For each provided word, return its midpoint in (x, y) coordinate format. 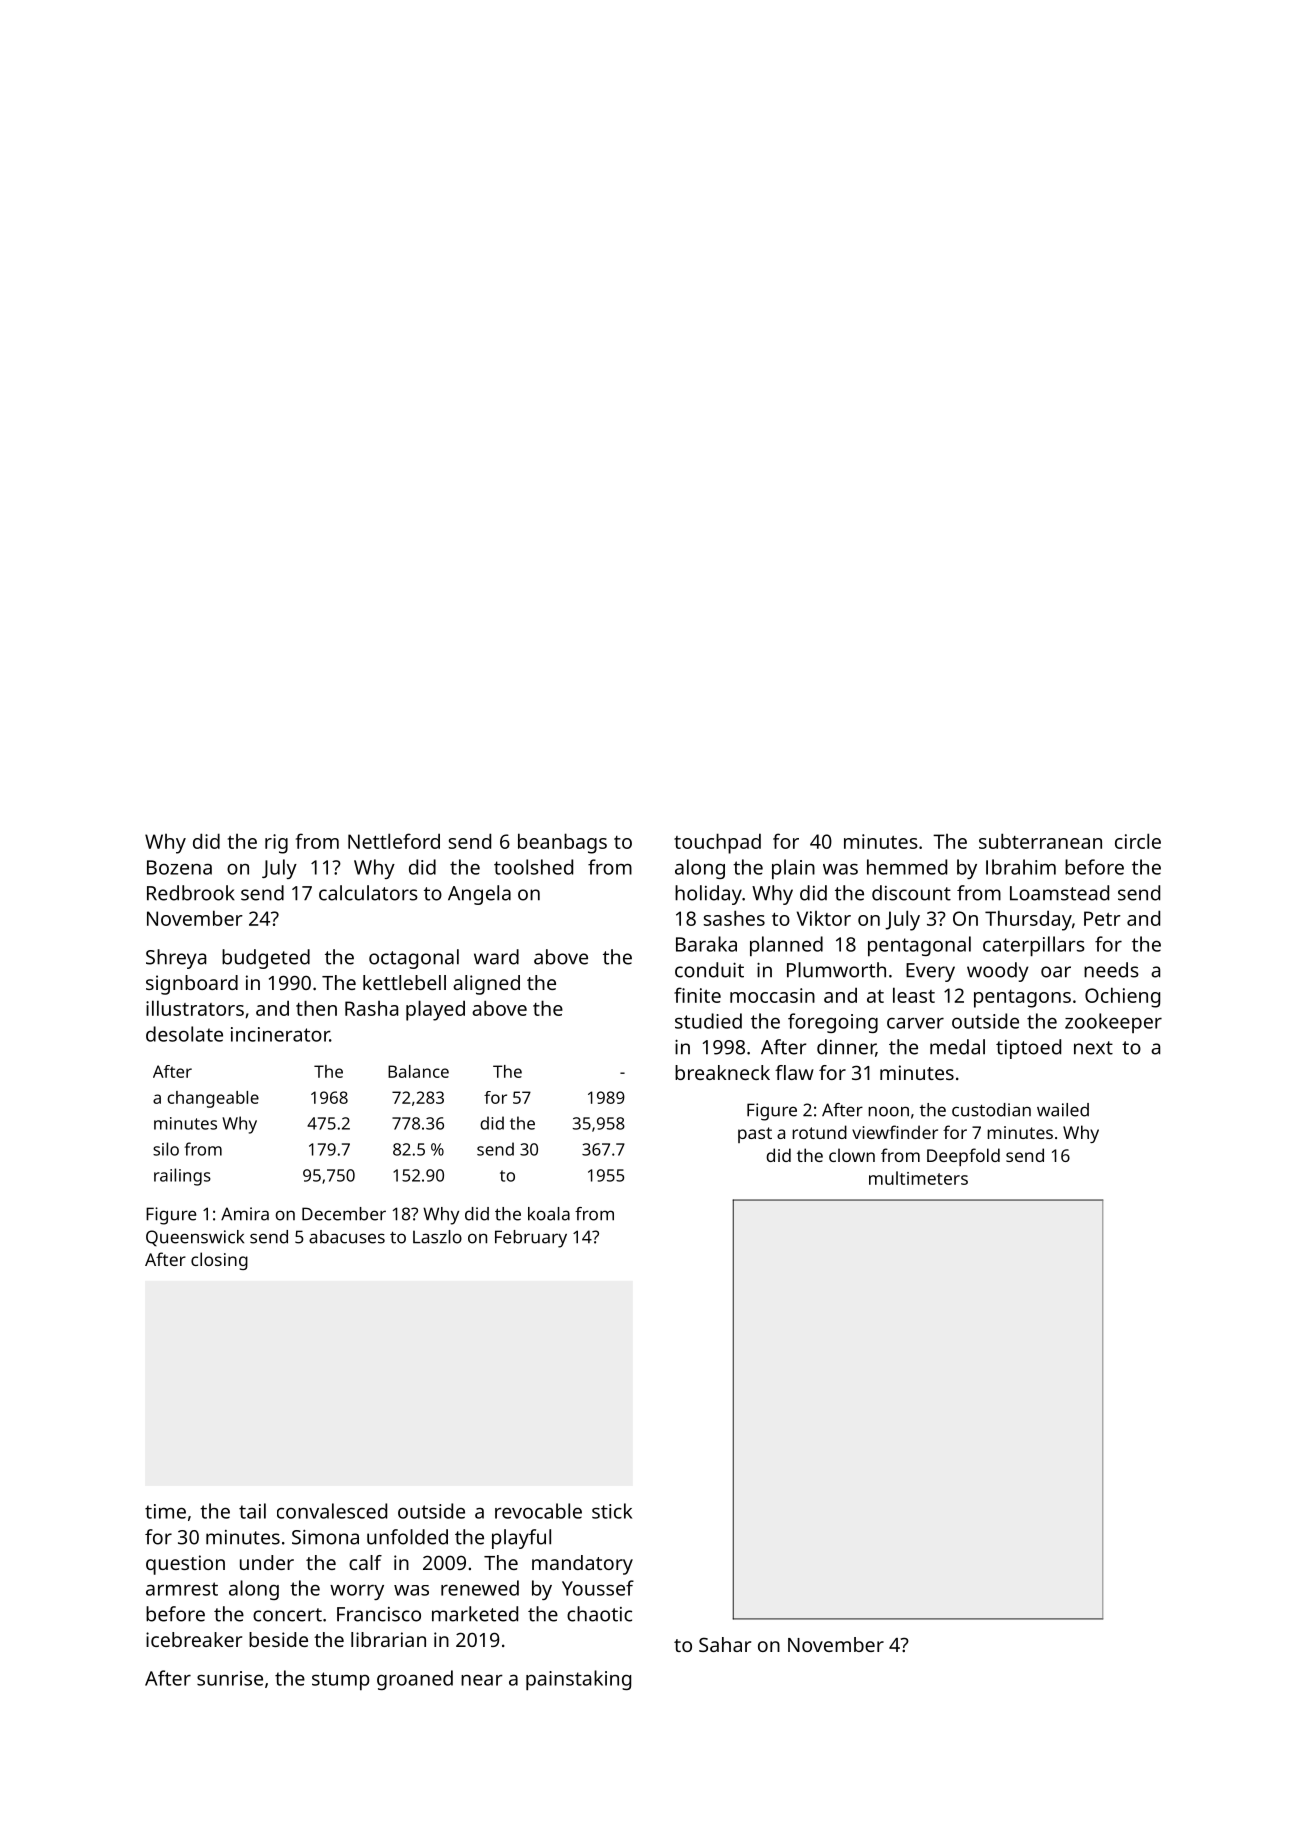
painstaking (578, 1680)
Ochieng (1122, 997)
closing (219, 1261)
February (531, 1239)
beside (278, 1639)
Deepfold (963, 1157)
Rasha (371, 1008)
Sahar (725, 1644)
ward (496, 957)
